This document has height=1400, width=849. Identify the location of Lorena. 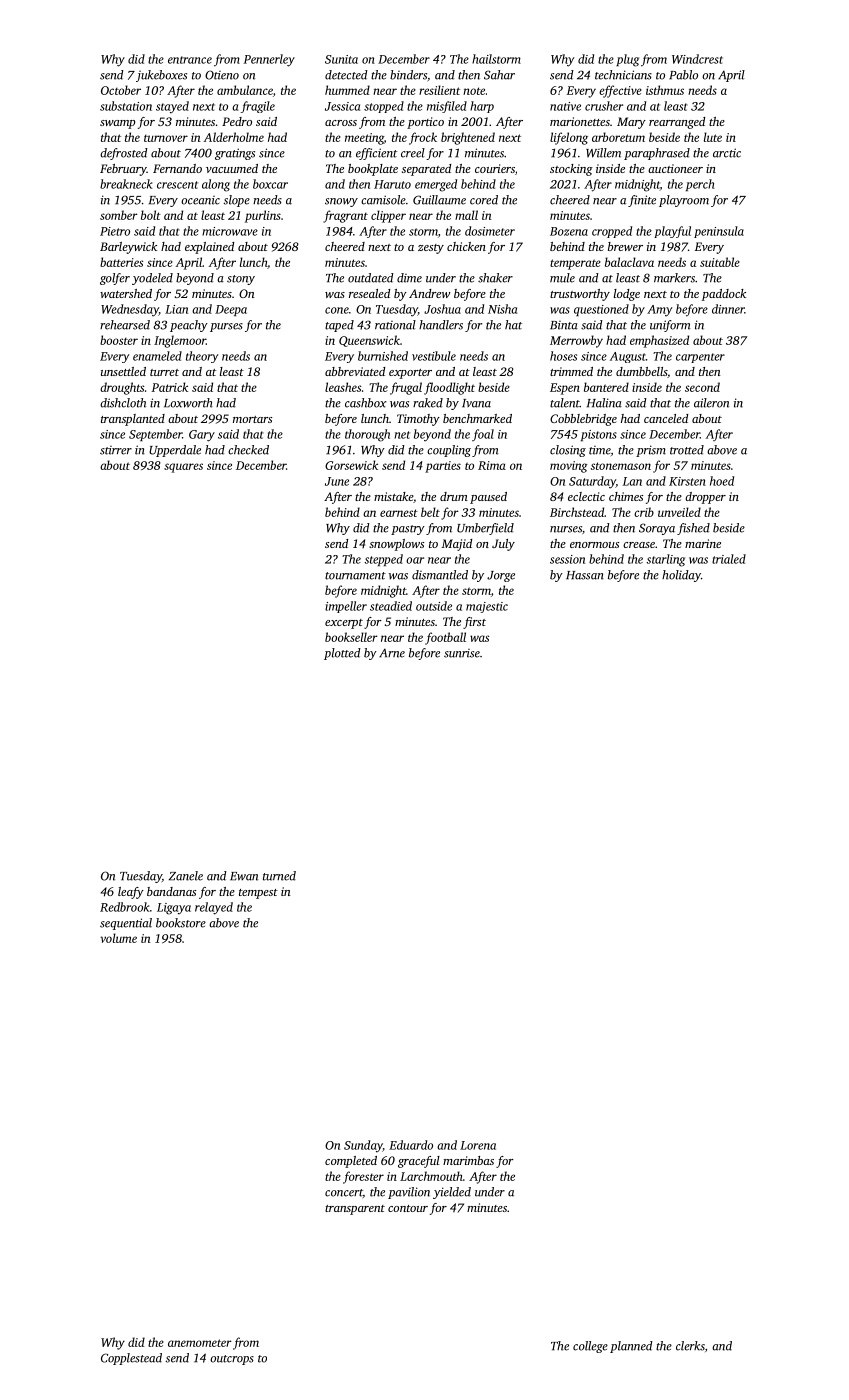
(478, 1145).
